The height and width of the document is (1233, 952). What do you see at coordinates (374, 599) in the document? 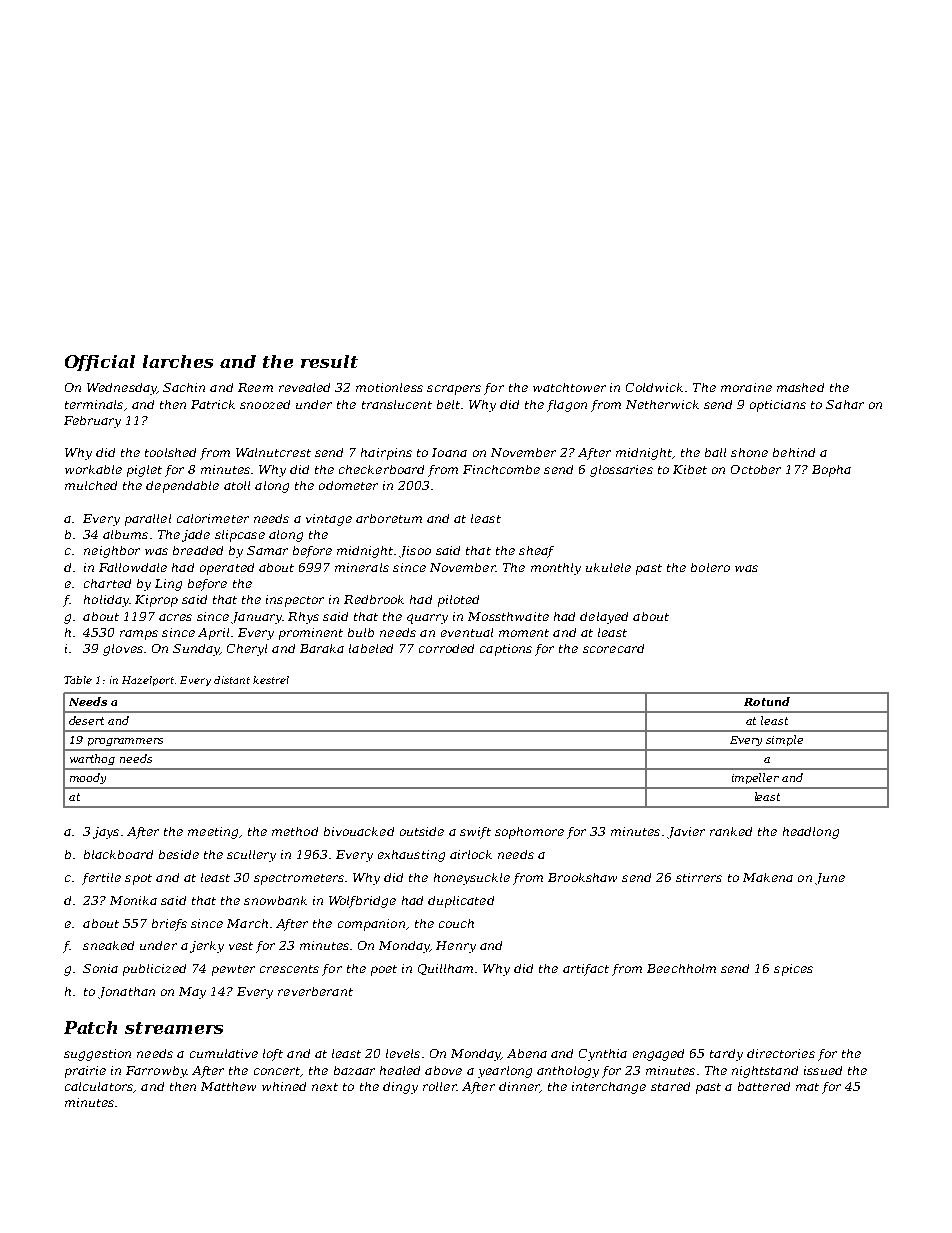
I see `Redbrook` at bounding box center [374, 599].
